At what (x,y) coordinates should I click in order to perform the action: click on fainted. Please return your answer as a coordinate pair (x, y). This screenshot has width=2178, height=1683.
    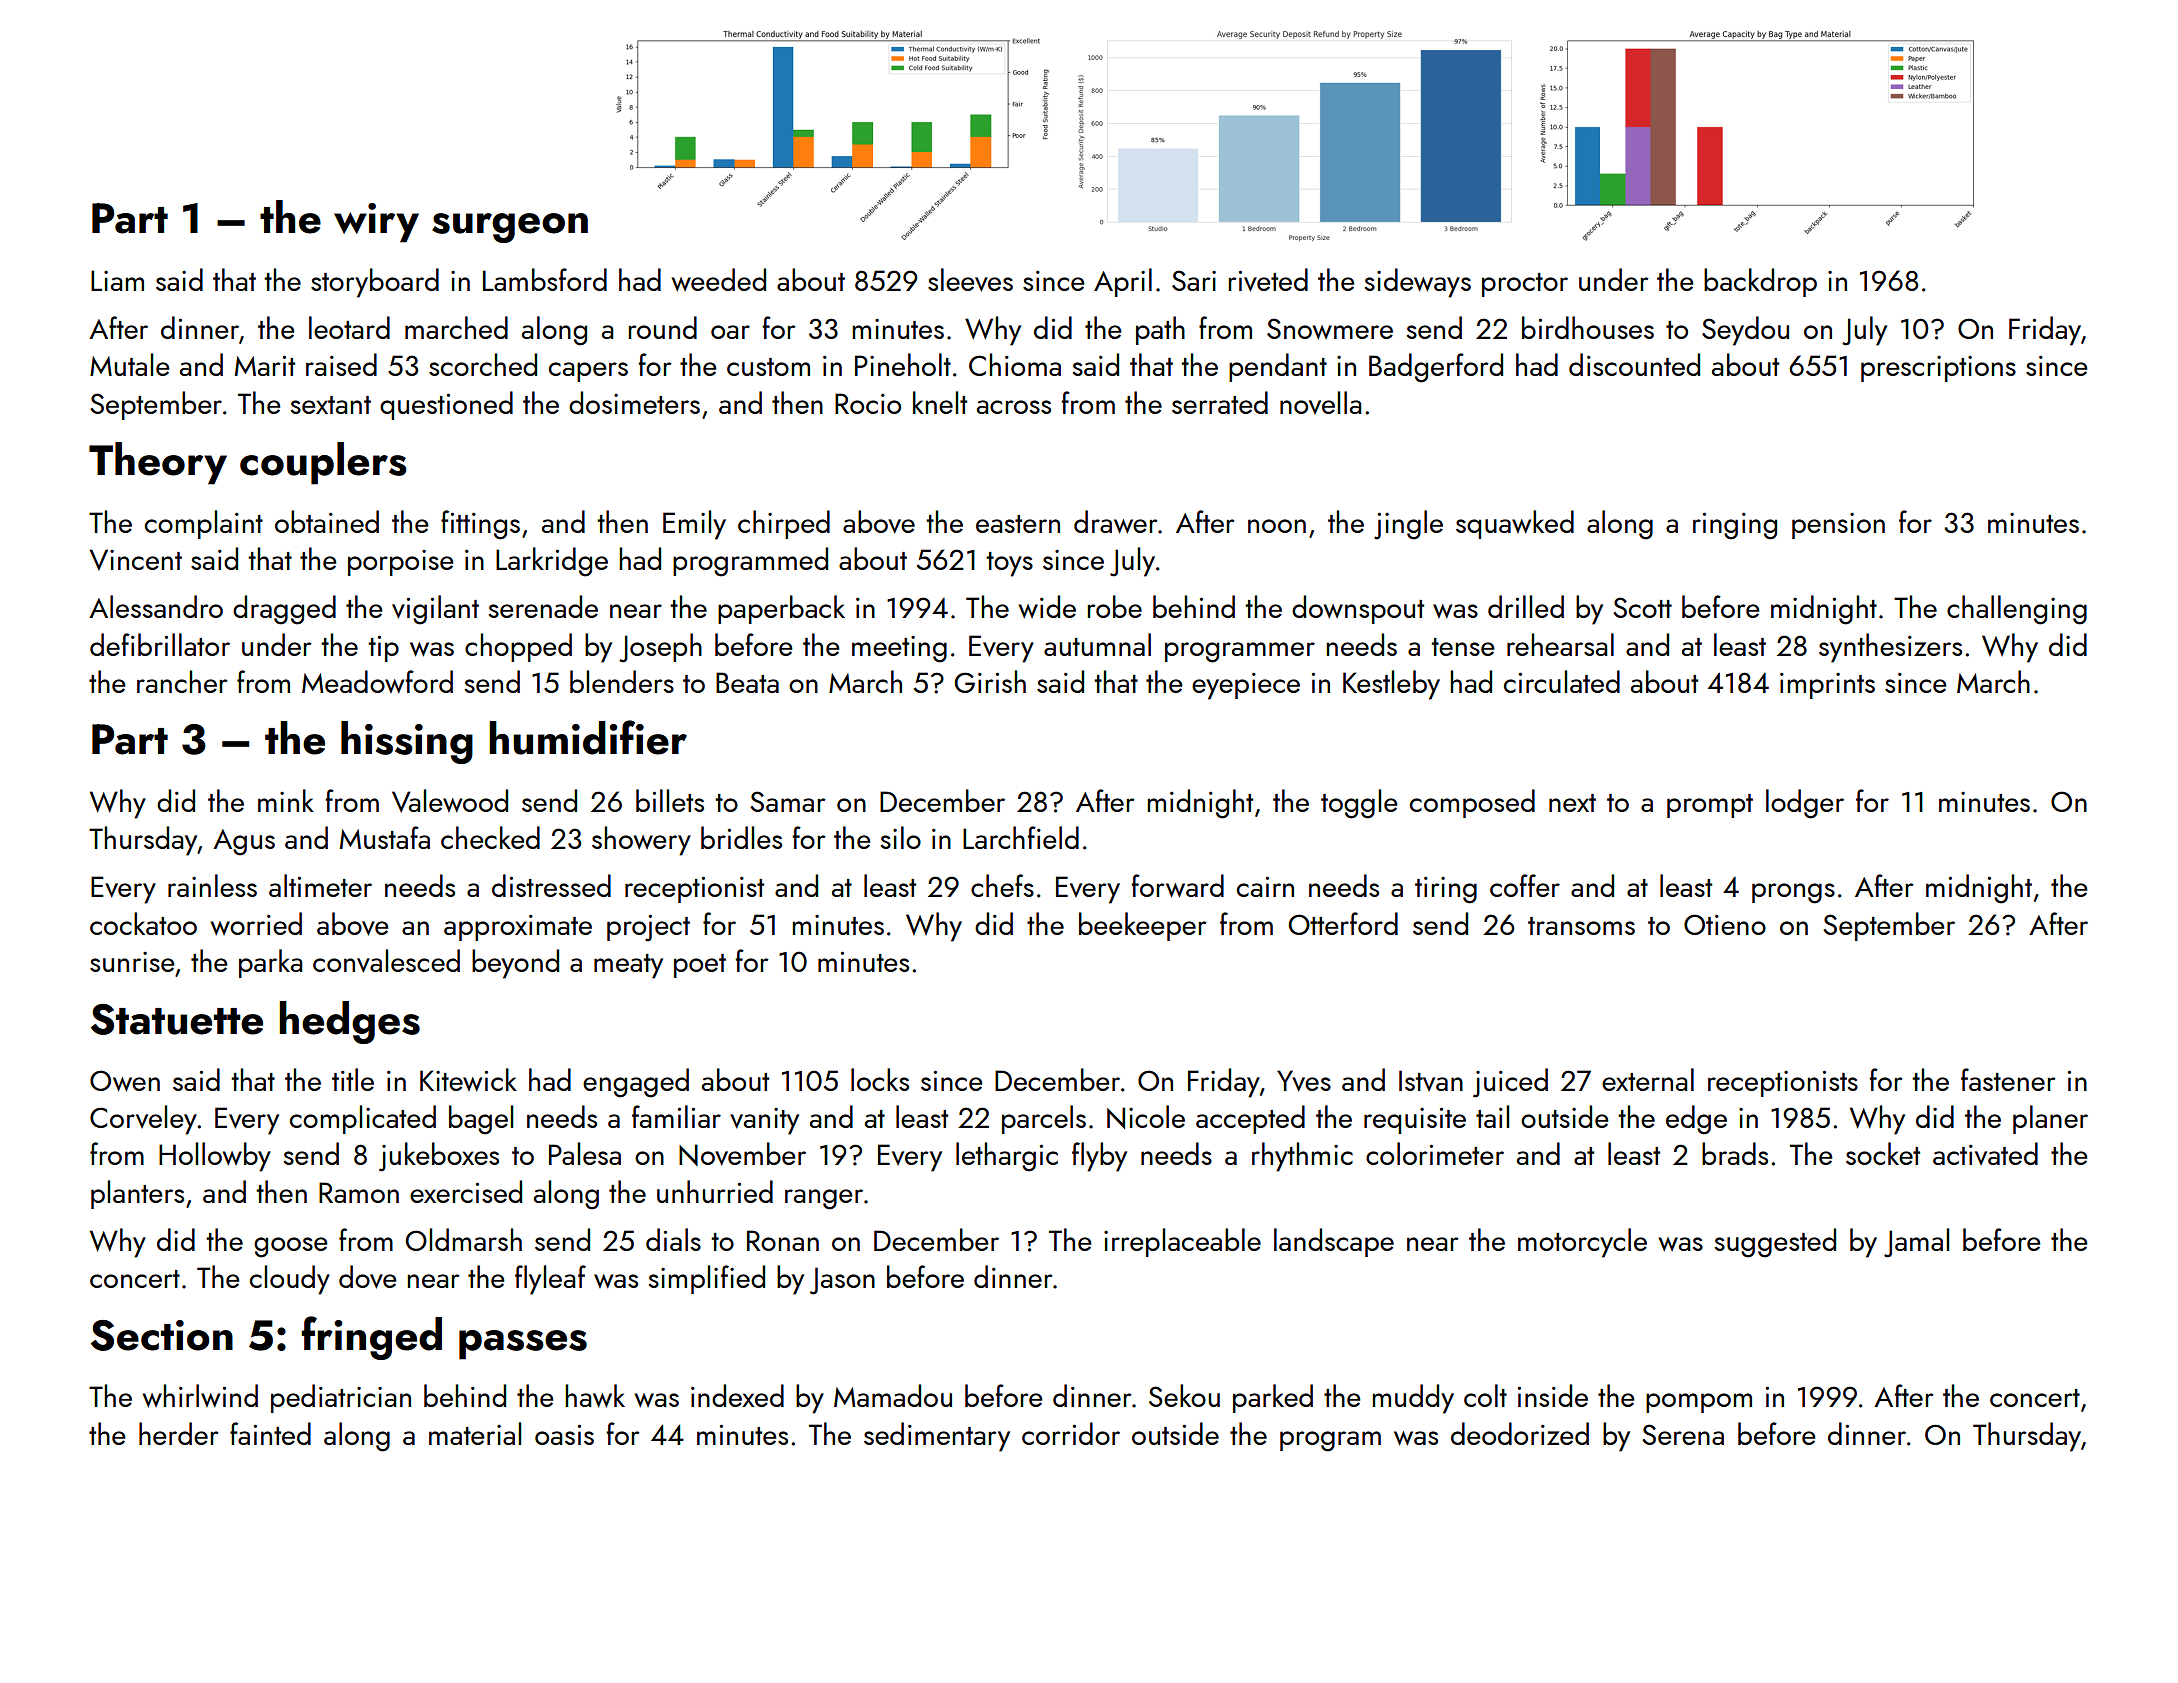
    Looking at the image, I should click on (270, 1433).
